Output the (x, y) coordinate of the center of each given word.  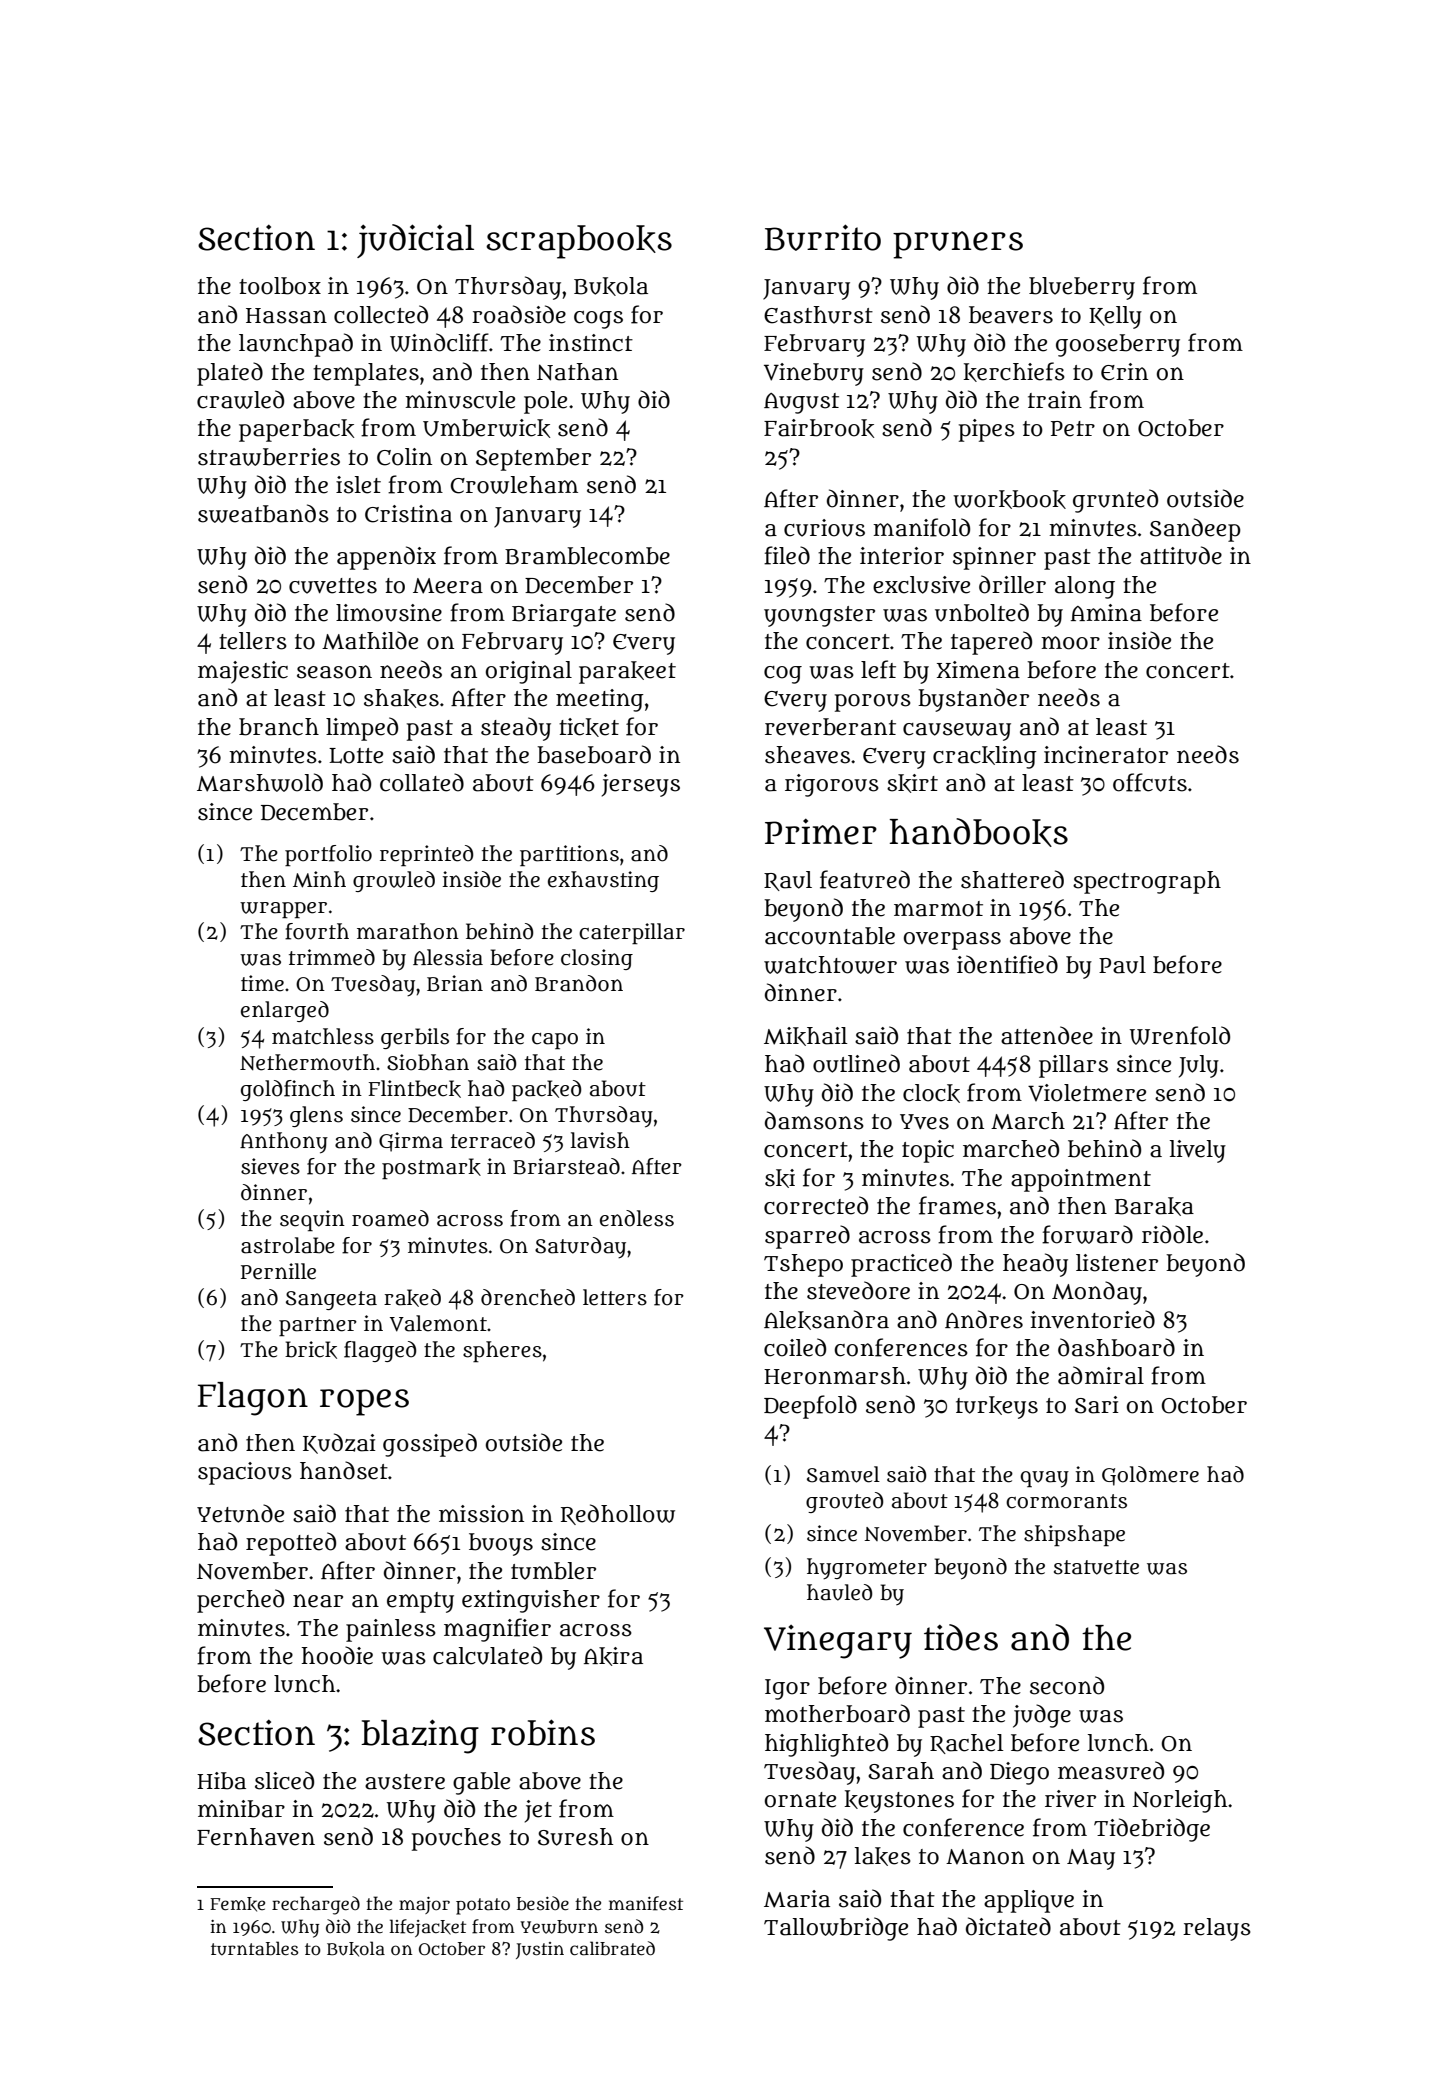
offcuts (1150, 782)
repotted (291, 1544)
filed (787, 555)
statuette (1096, 1567)
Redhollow (618, 1514)
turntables (254, 1948)
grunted (1115, 501)
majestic (243, 672)
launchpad (296, 345)
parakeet (627, 672)
